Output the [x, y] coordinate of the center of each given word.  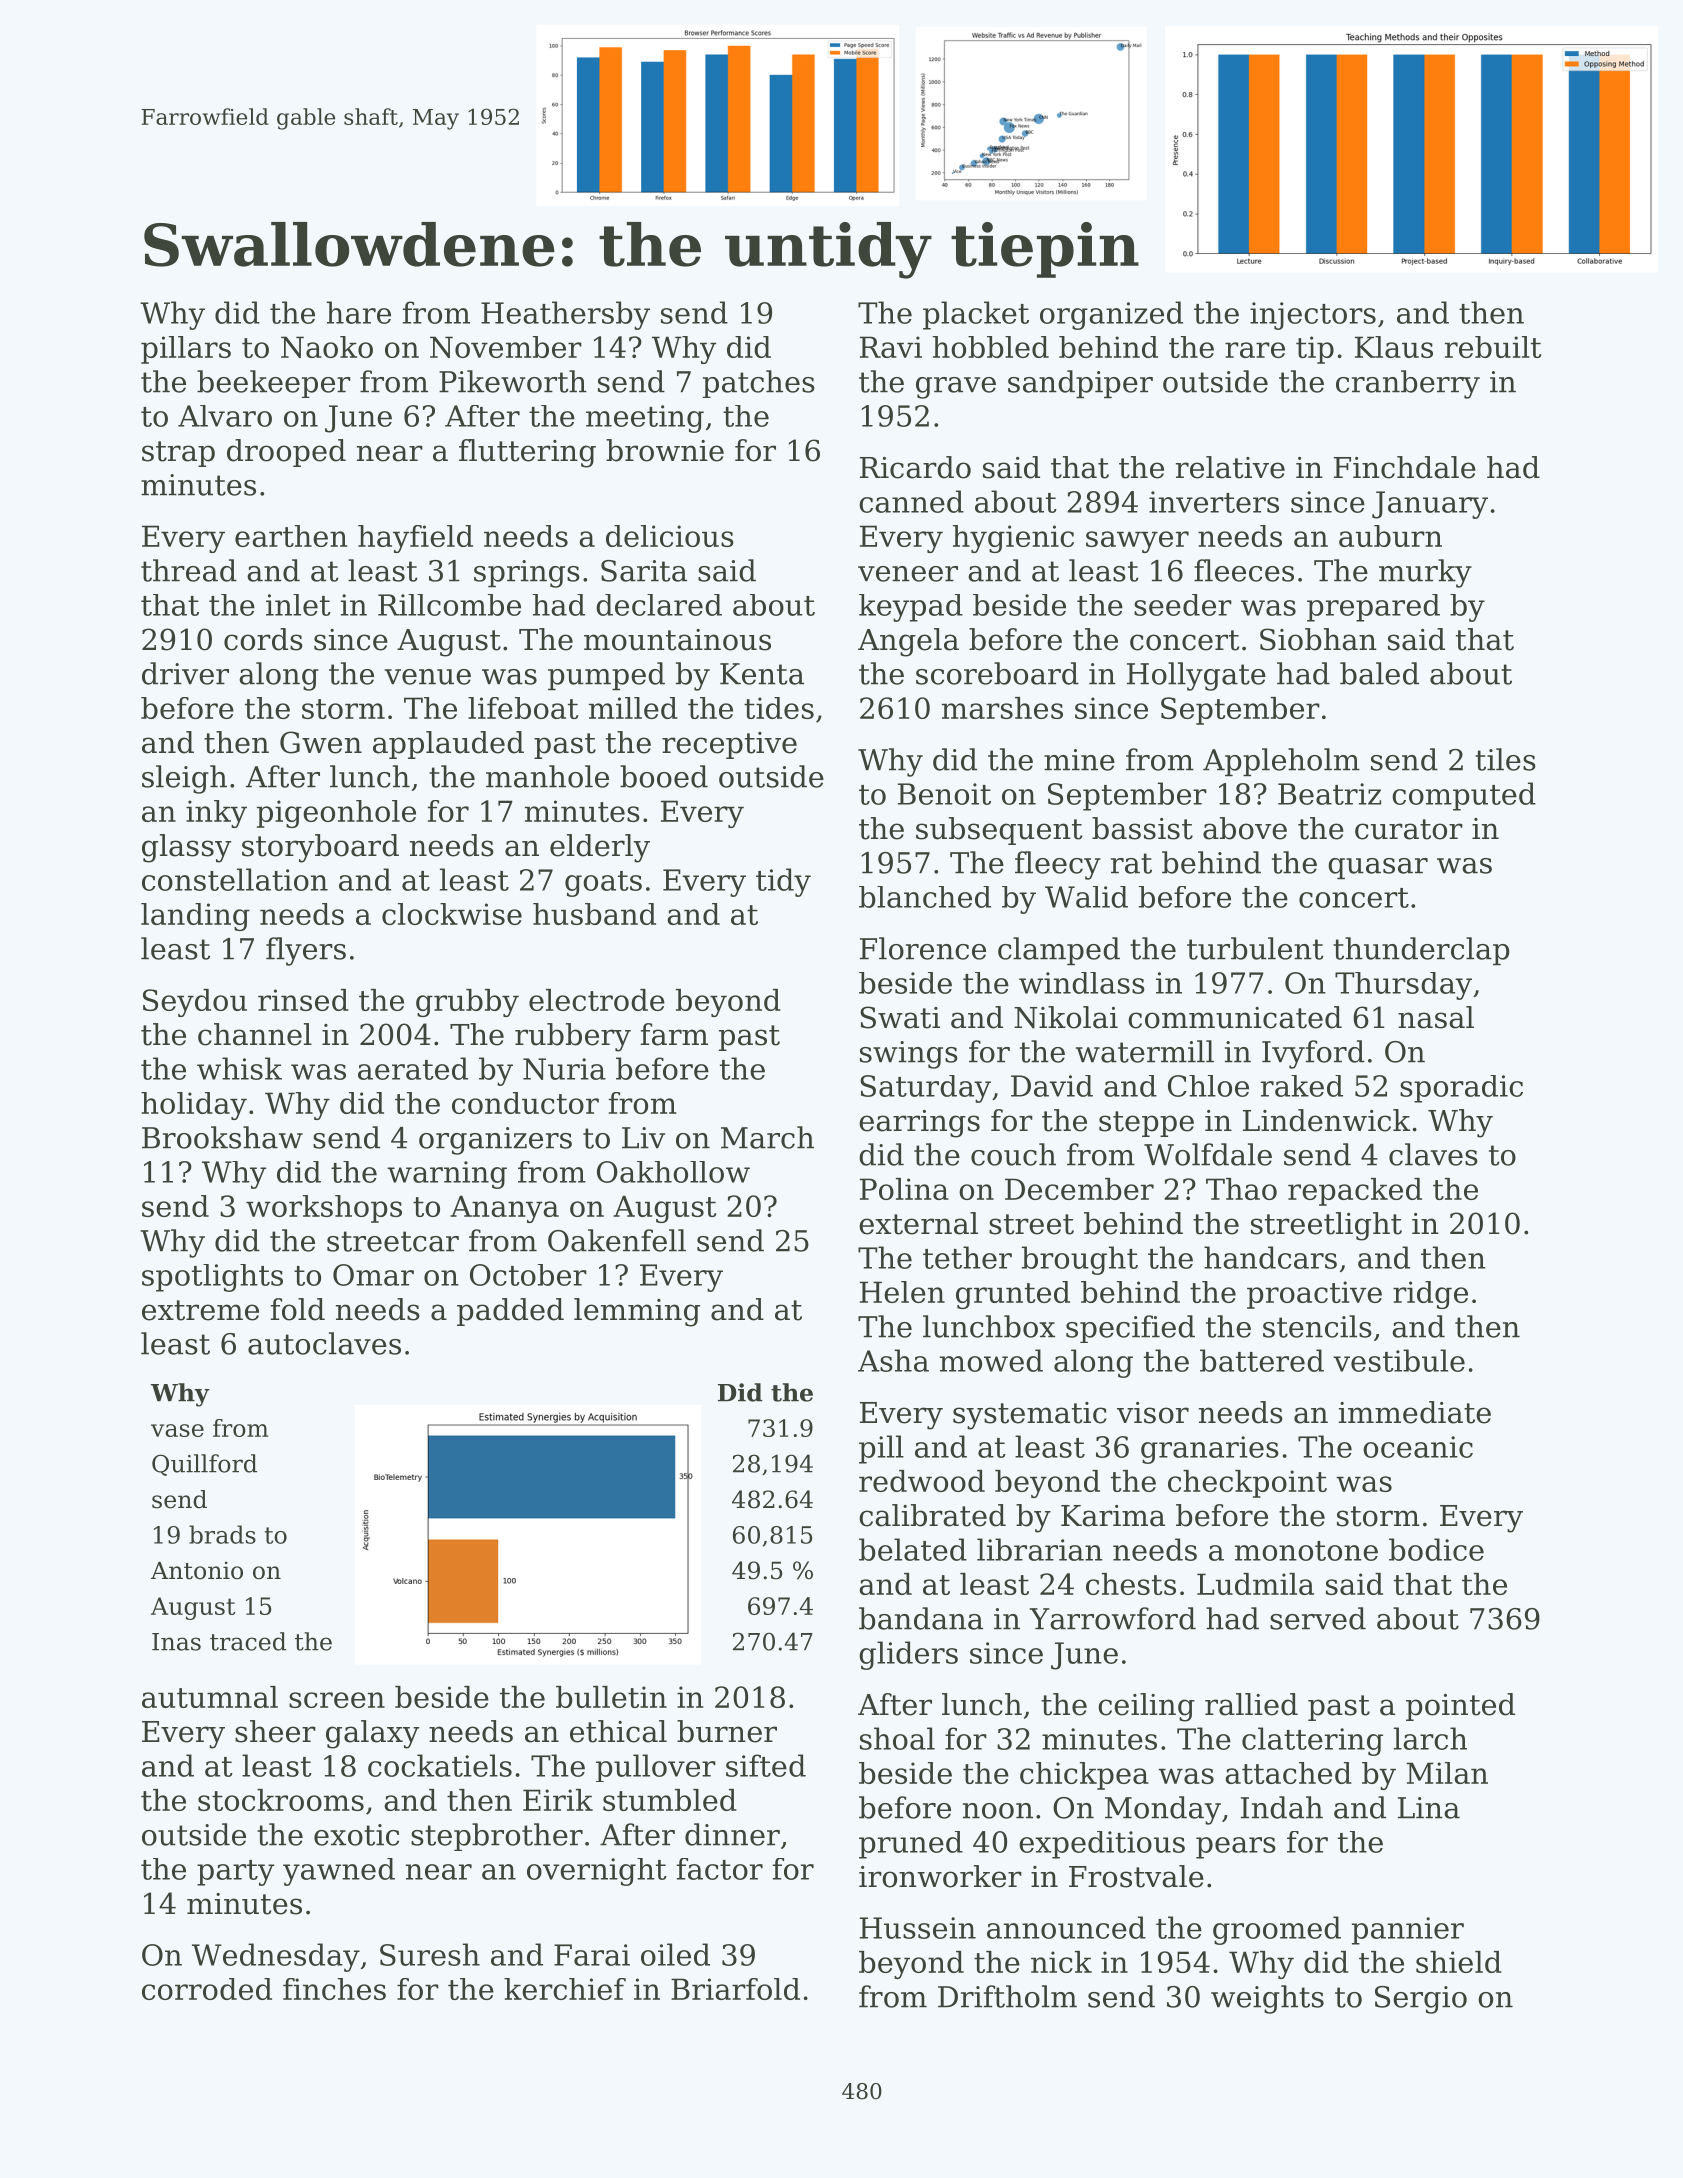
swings [909, 1055]
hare [359, 312]
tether [967, 1257]
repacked [1355, 1192]
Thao [1241, 1189]
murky [1425, 573]
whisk [239, 1068]
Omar [373, 1275]
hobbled [991, 347]
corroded [207, 1989]
